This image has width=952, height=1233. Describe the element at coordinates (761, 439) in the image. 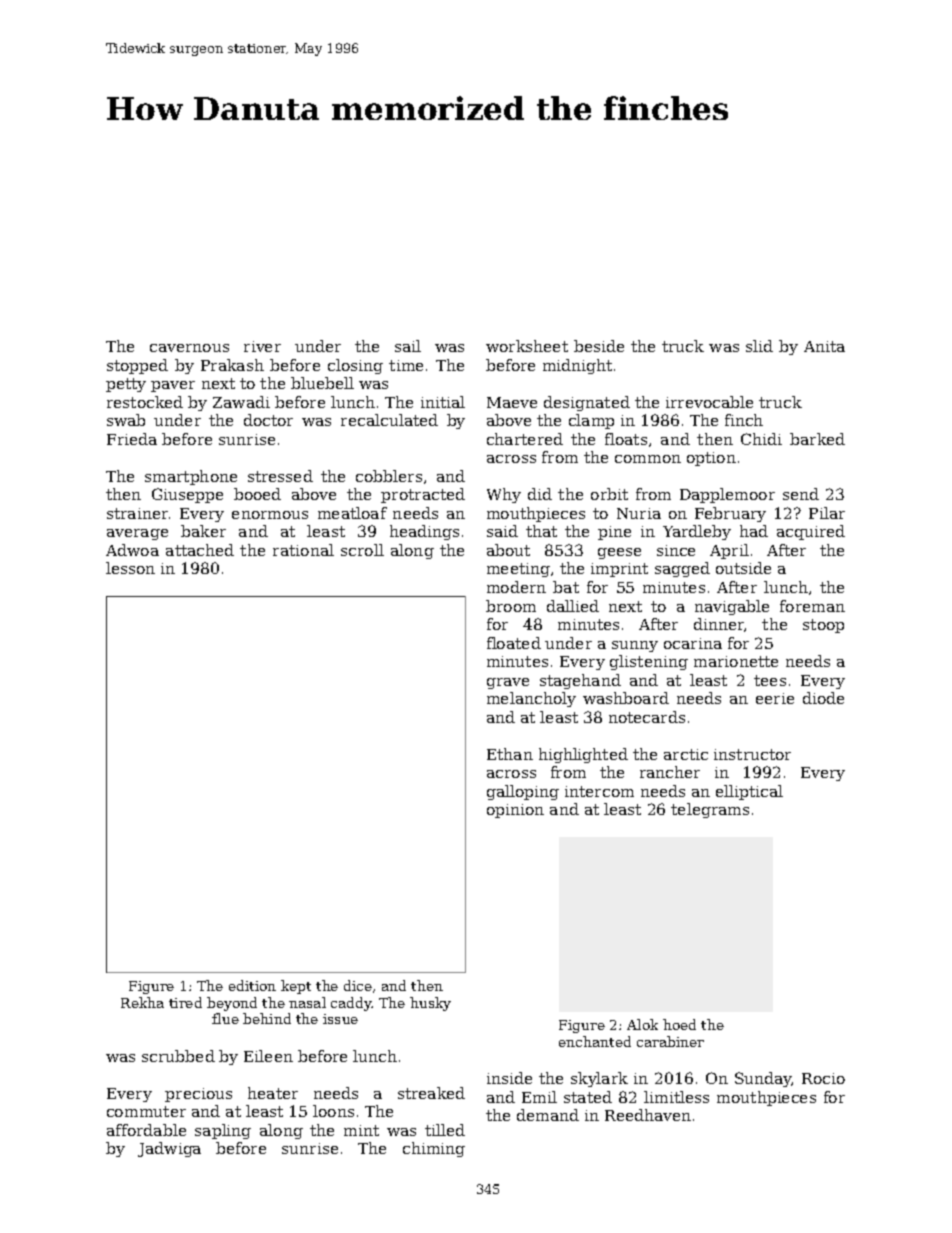

I see `Chidi` at that location.
